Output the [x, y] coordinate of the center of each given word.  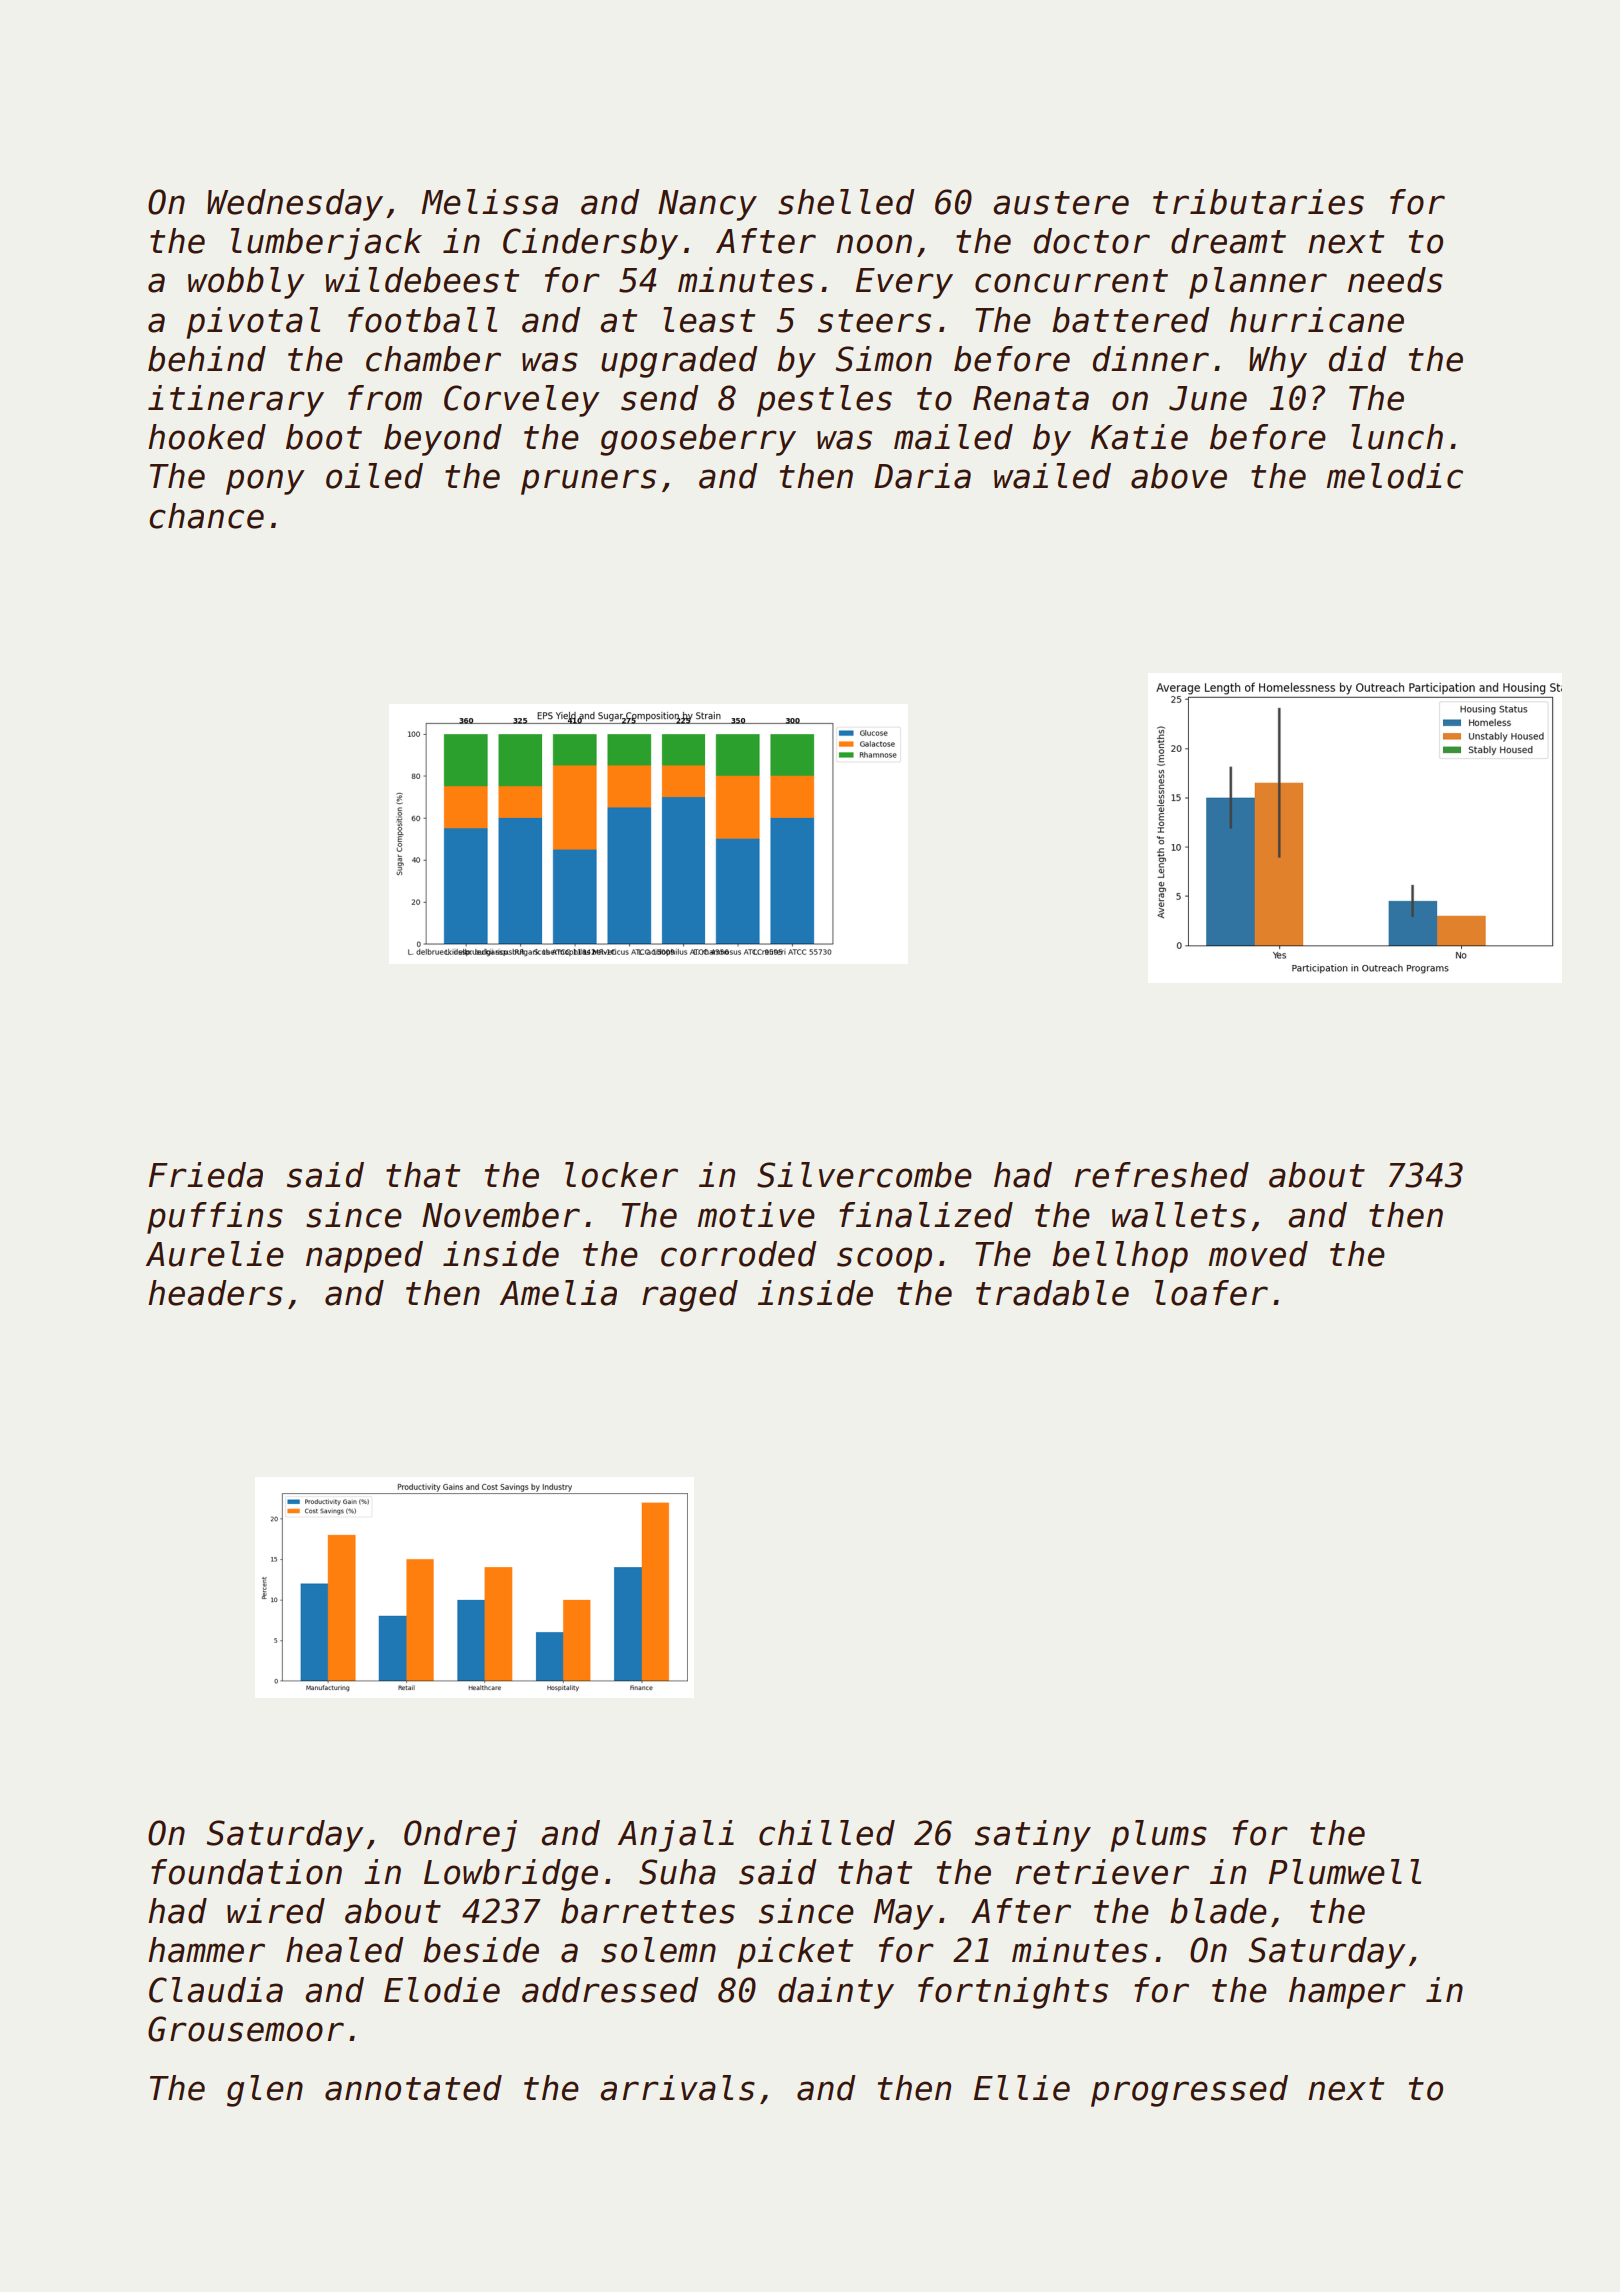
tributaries [1258, 202]
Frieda [206, 1175]
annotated [413, 2088]
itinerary [236, 401]
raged [690, 1296]
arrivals [677, 2088]
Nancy [707, 205]
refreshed [1162, 1175]
